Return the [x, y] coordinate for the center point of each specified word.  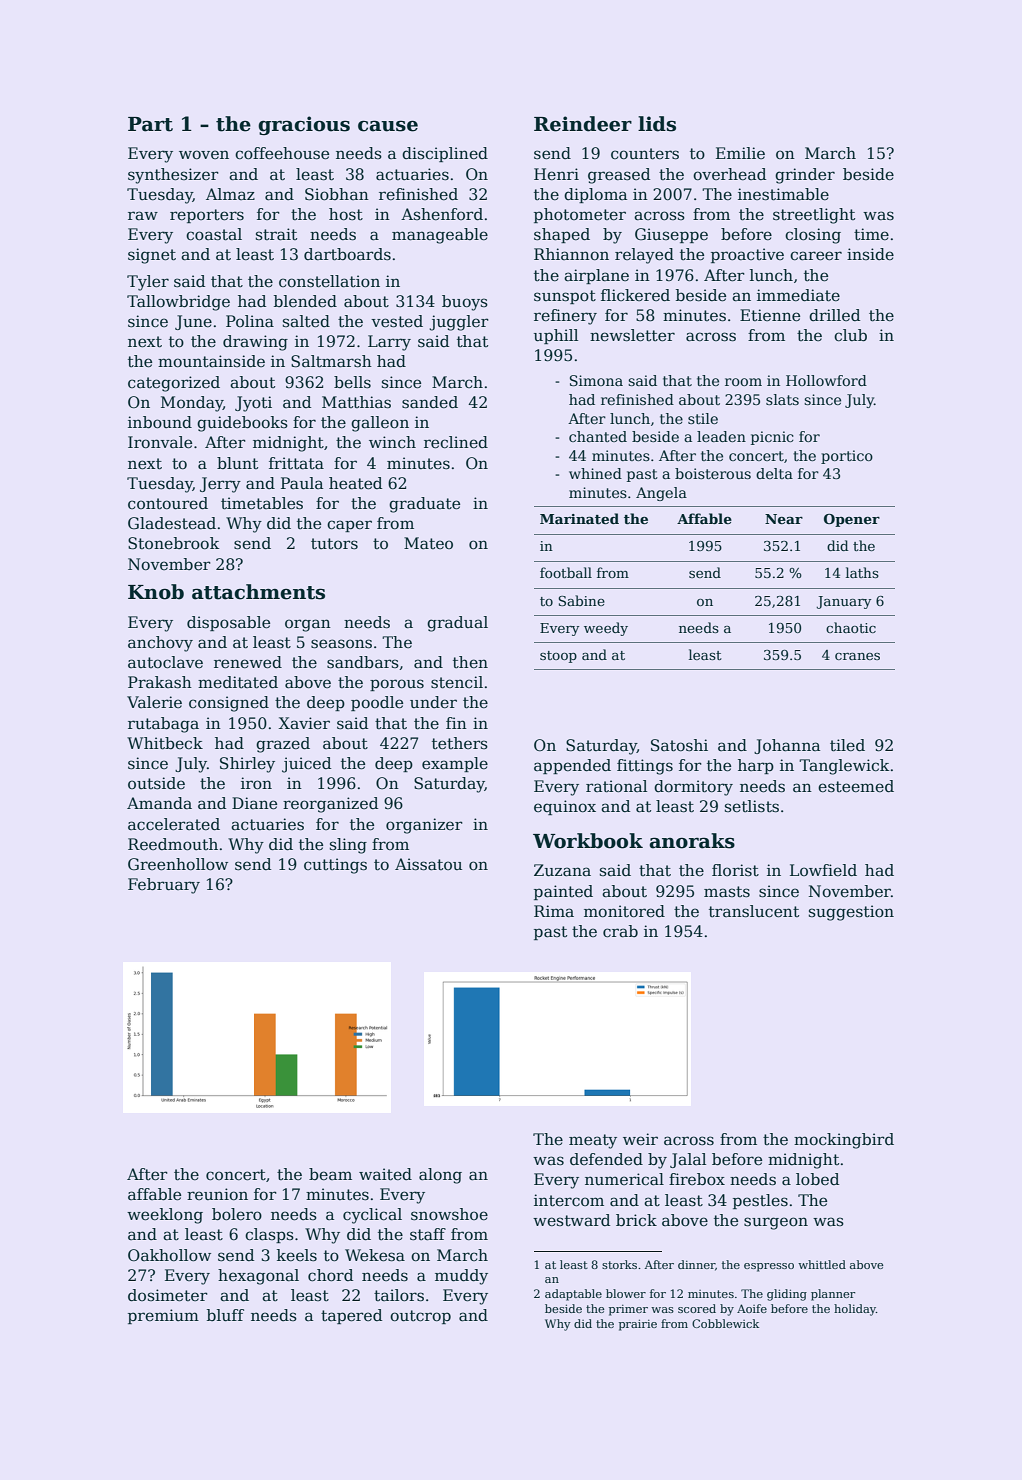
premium [163, 1316]
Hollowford [826, 380]
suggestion [851, 913]
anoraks [692, 841]
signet [152, 256]
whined [595, 473]
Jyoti [253, 404]
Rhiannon [571, 254]
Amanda [159, 803]
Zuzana [562, 870]
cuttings [335, 866]
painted [563, 892]
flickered [635, 295]
